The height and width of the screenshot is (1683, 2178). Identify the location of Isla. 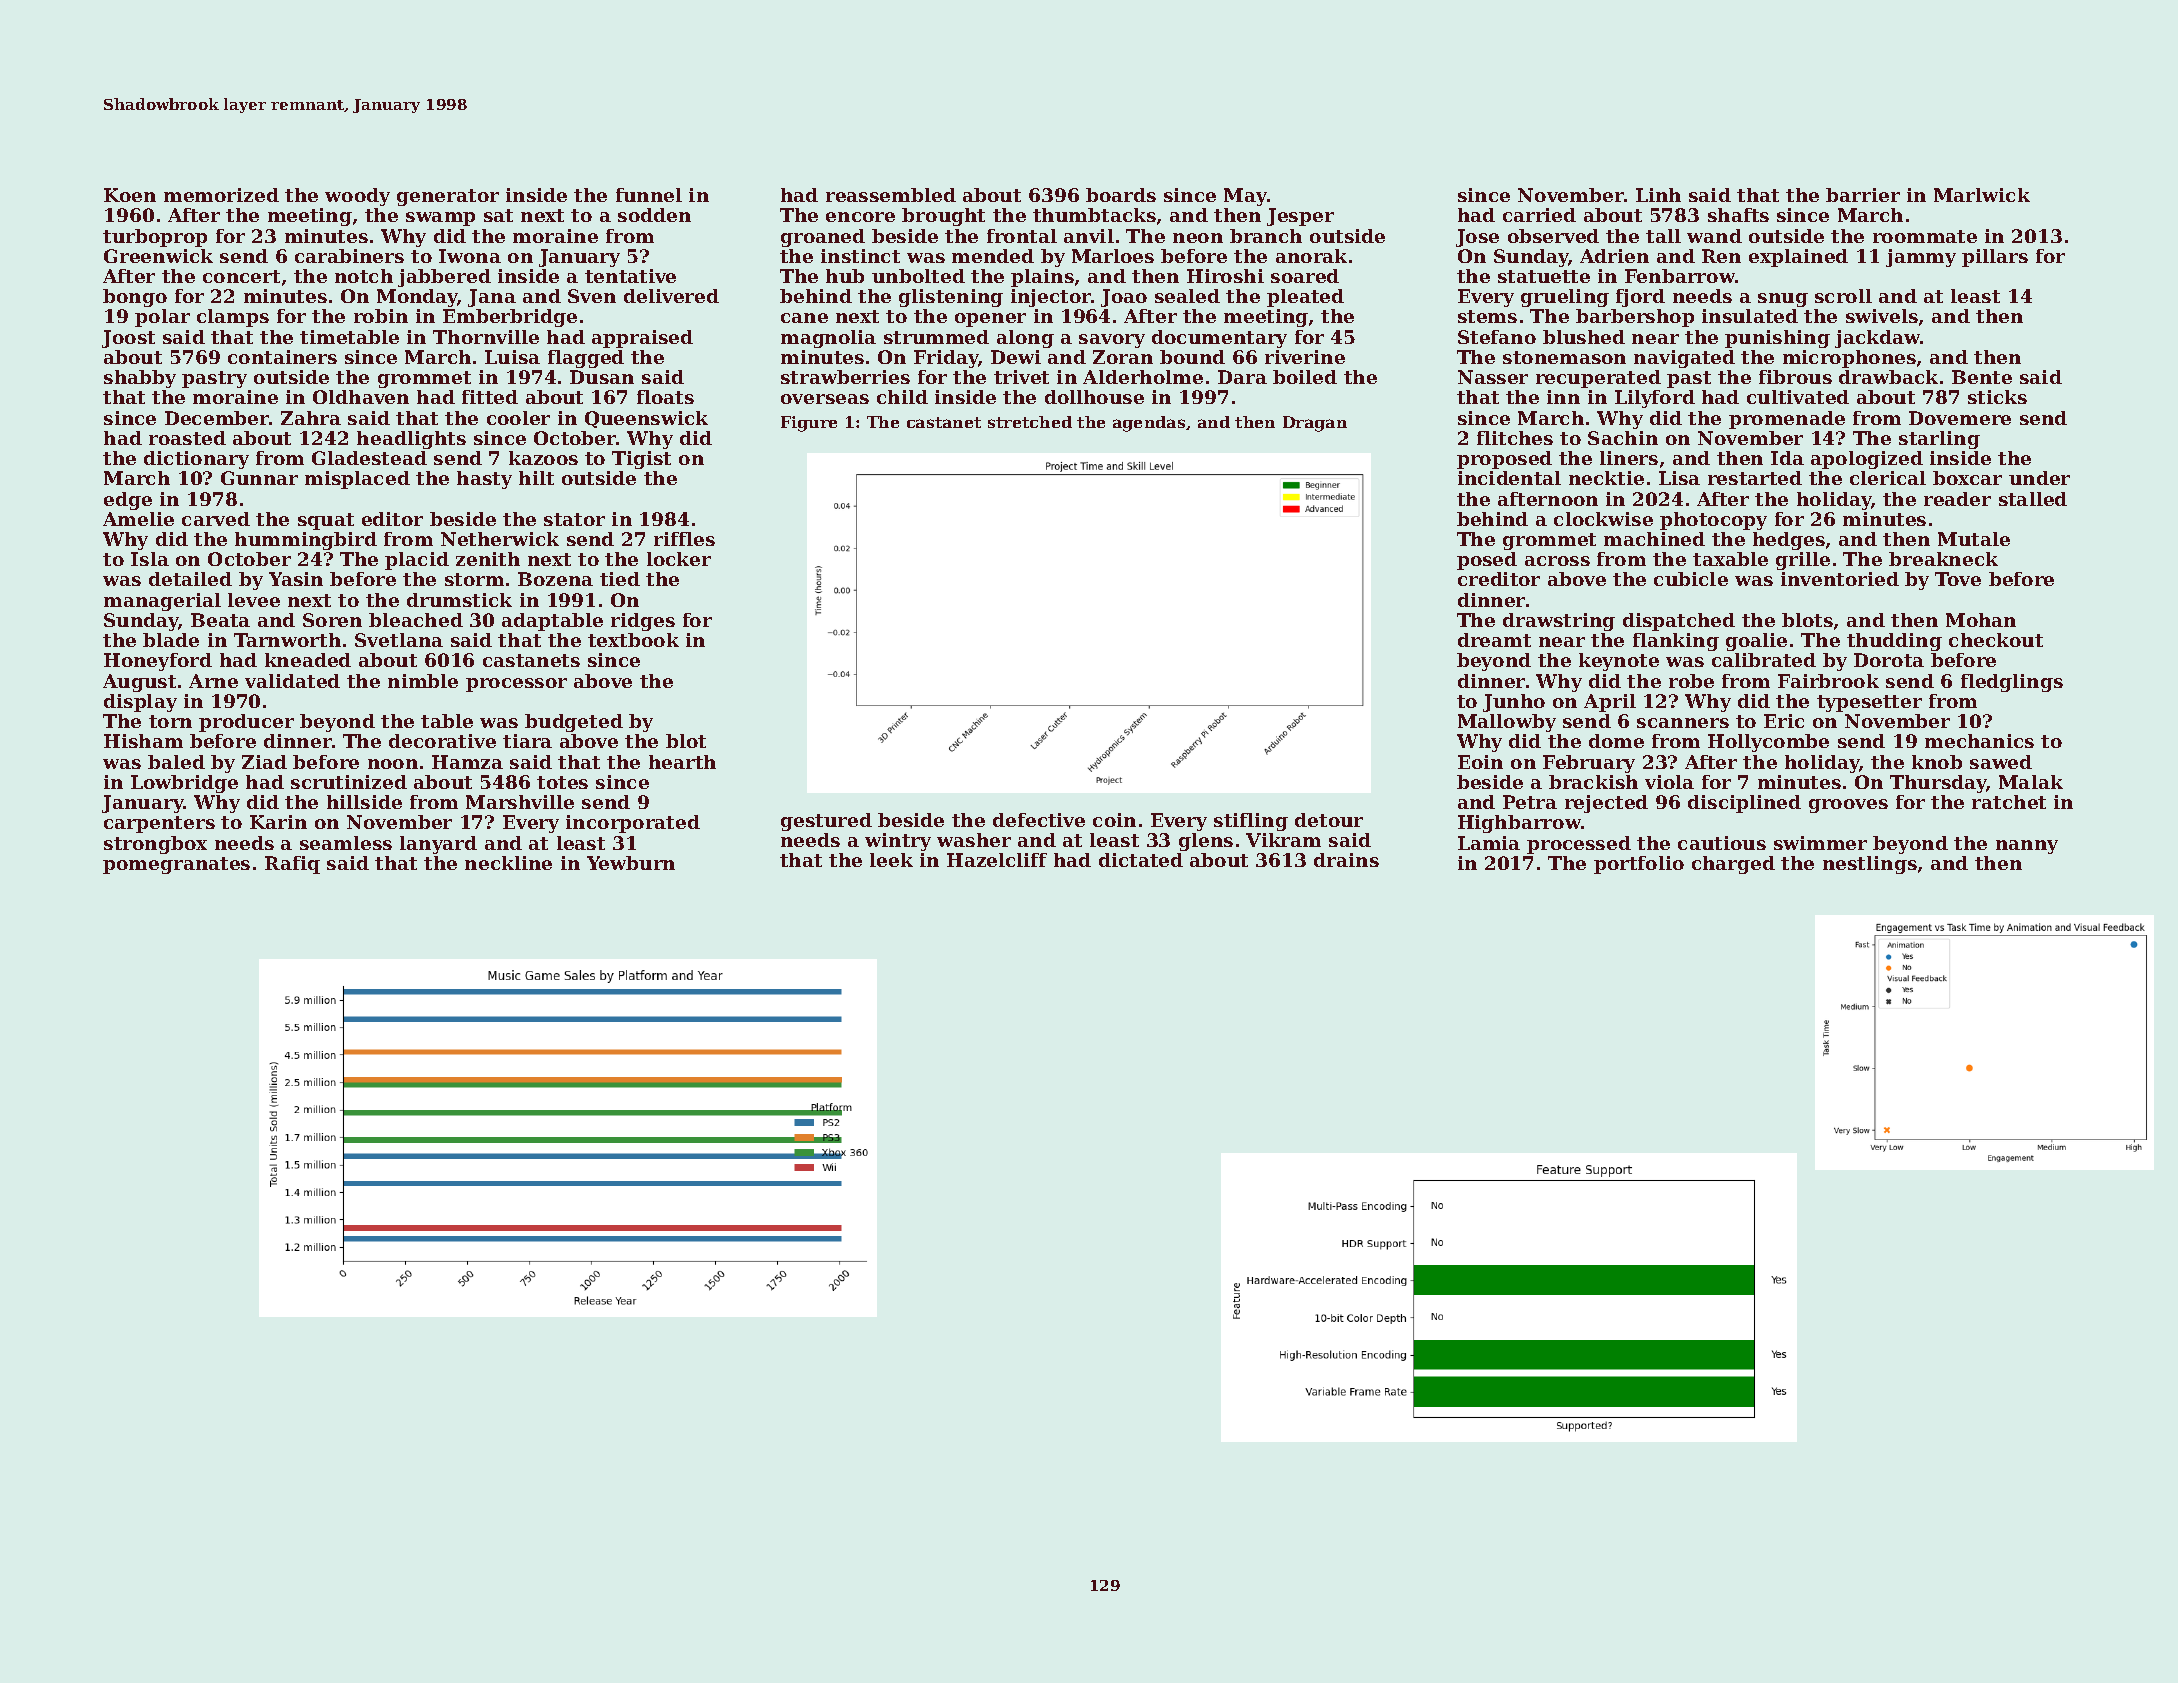
(150, 559).
